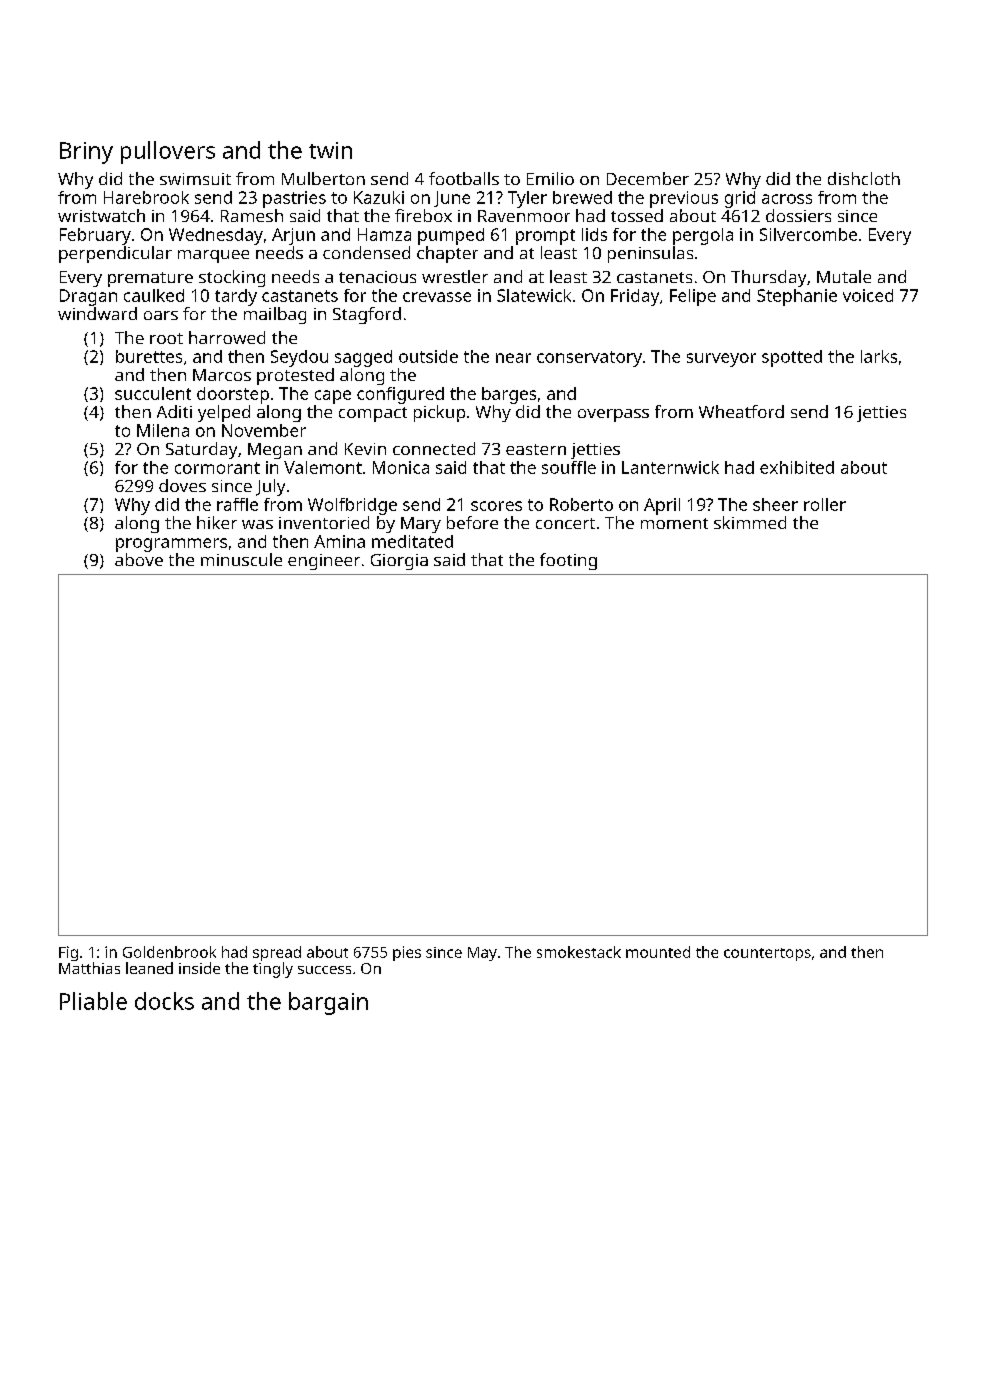  I want to click on dishcloth, so click(864, 178).
